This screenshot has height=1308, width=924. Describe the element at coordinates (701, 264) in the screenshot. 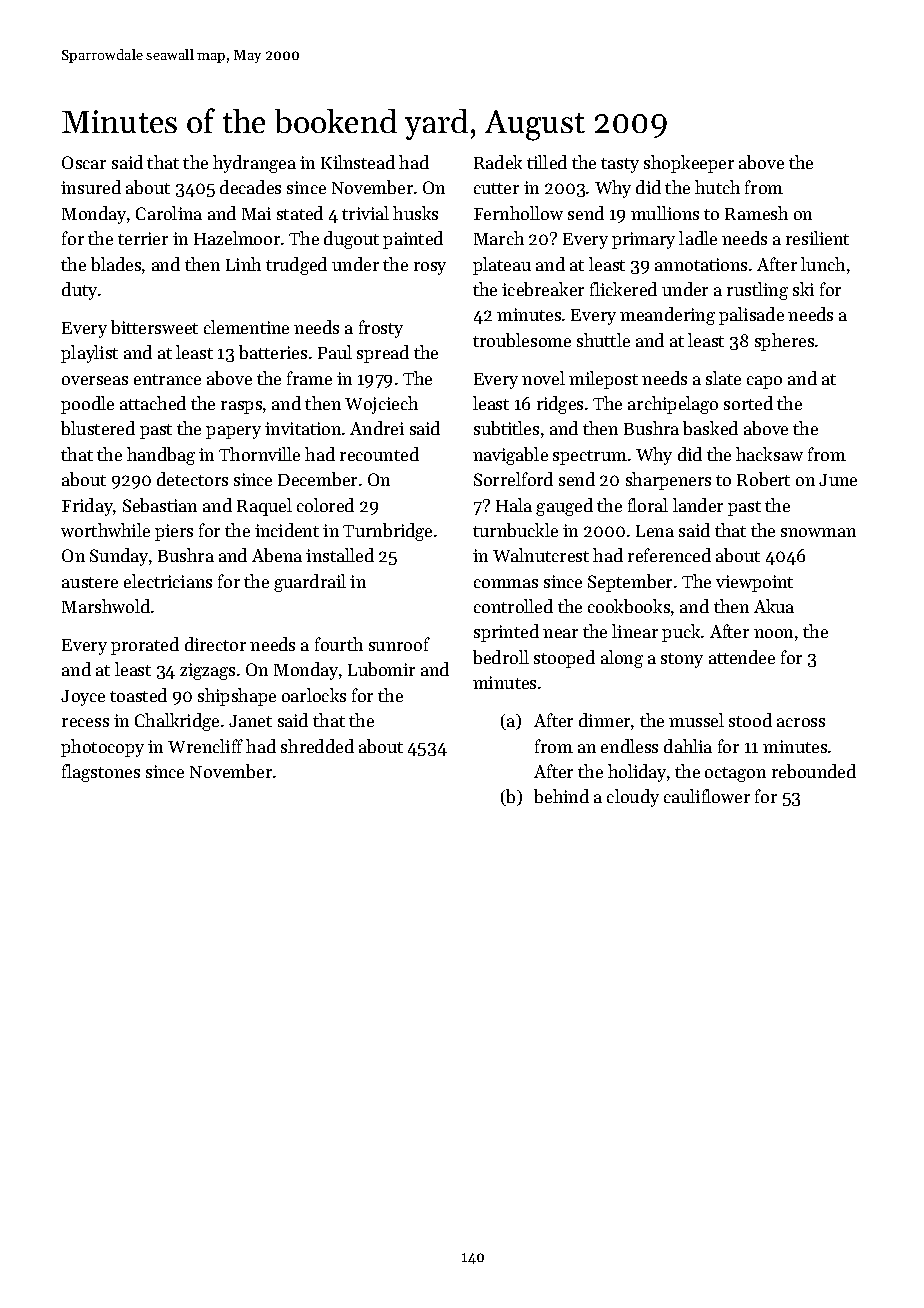

I see `annotations` at that location.
